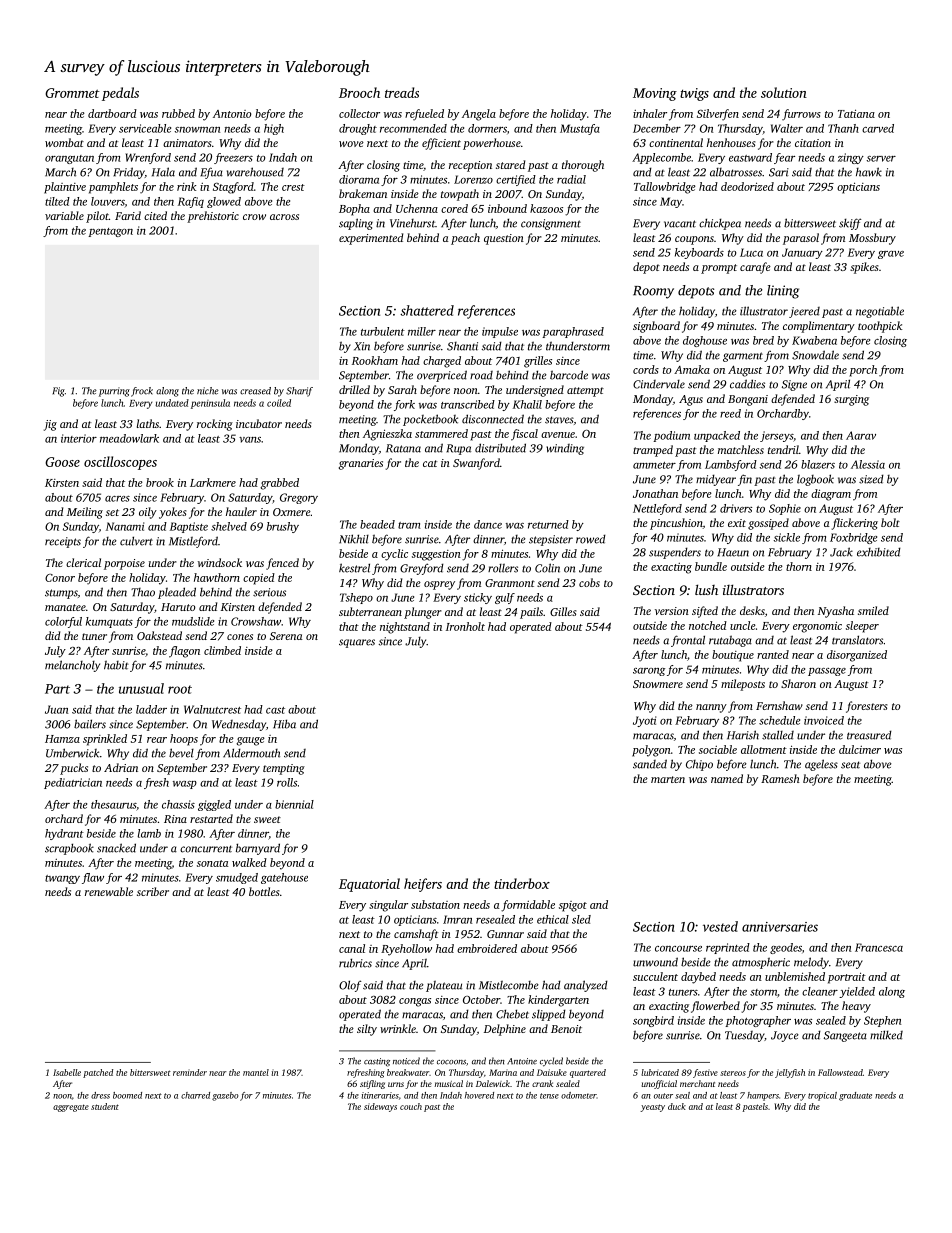 This document has width=952, height=1233. What do you see at coordinates (72, 93) in the document?
I see `Grommet` at bounding box center [72, 93].
